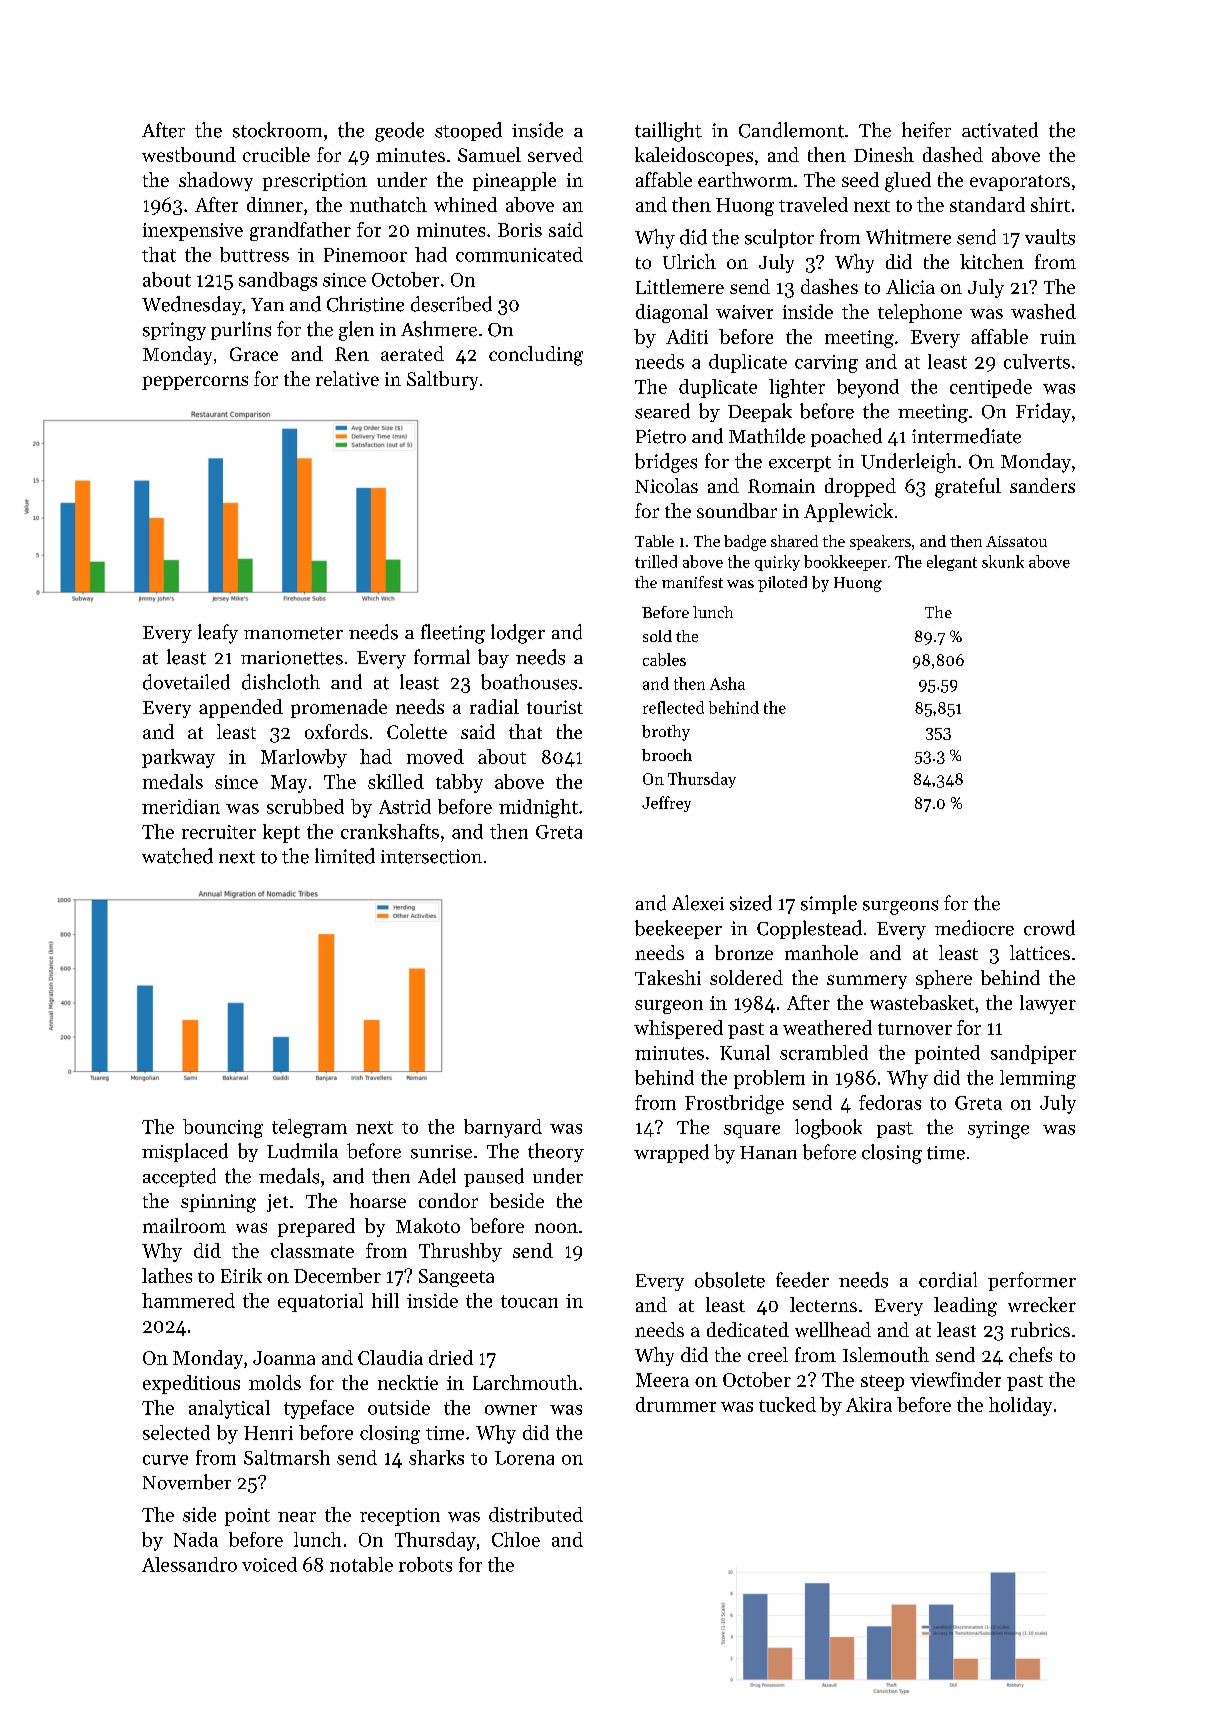 Image resolution: width=1218 pixels, height=1723 pixels. I want to click on mailroom, so click(184, 1225).
